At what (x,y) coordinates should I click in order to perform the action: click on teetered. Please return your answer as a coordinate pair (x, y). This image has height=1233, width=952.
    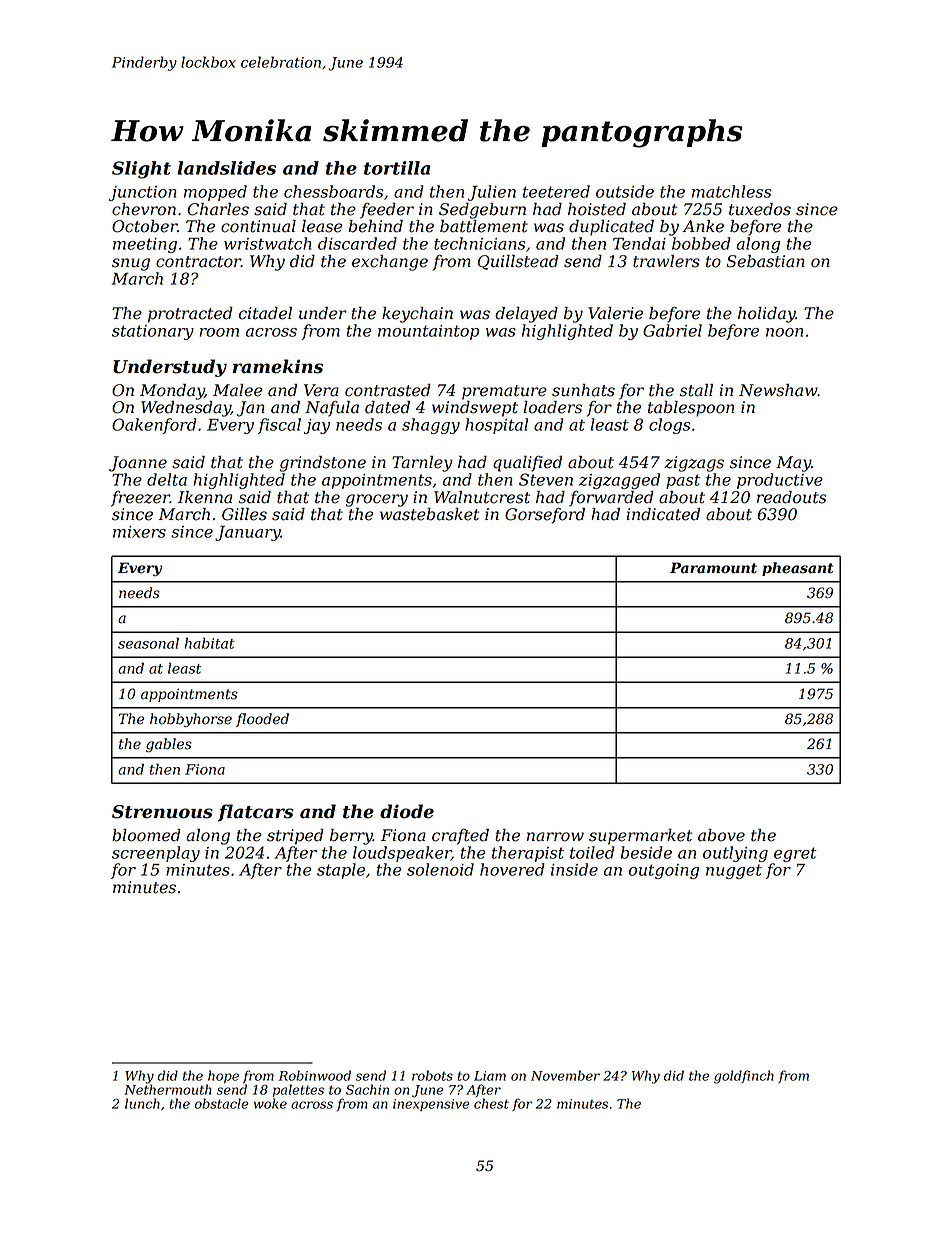
    Looking at the image, I should click on (556, 191).
